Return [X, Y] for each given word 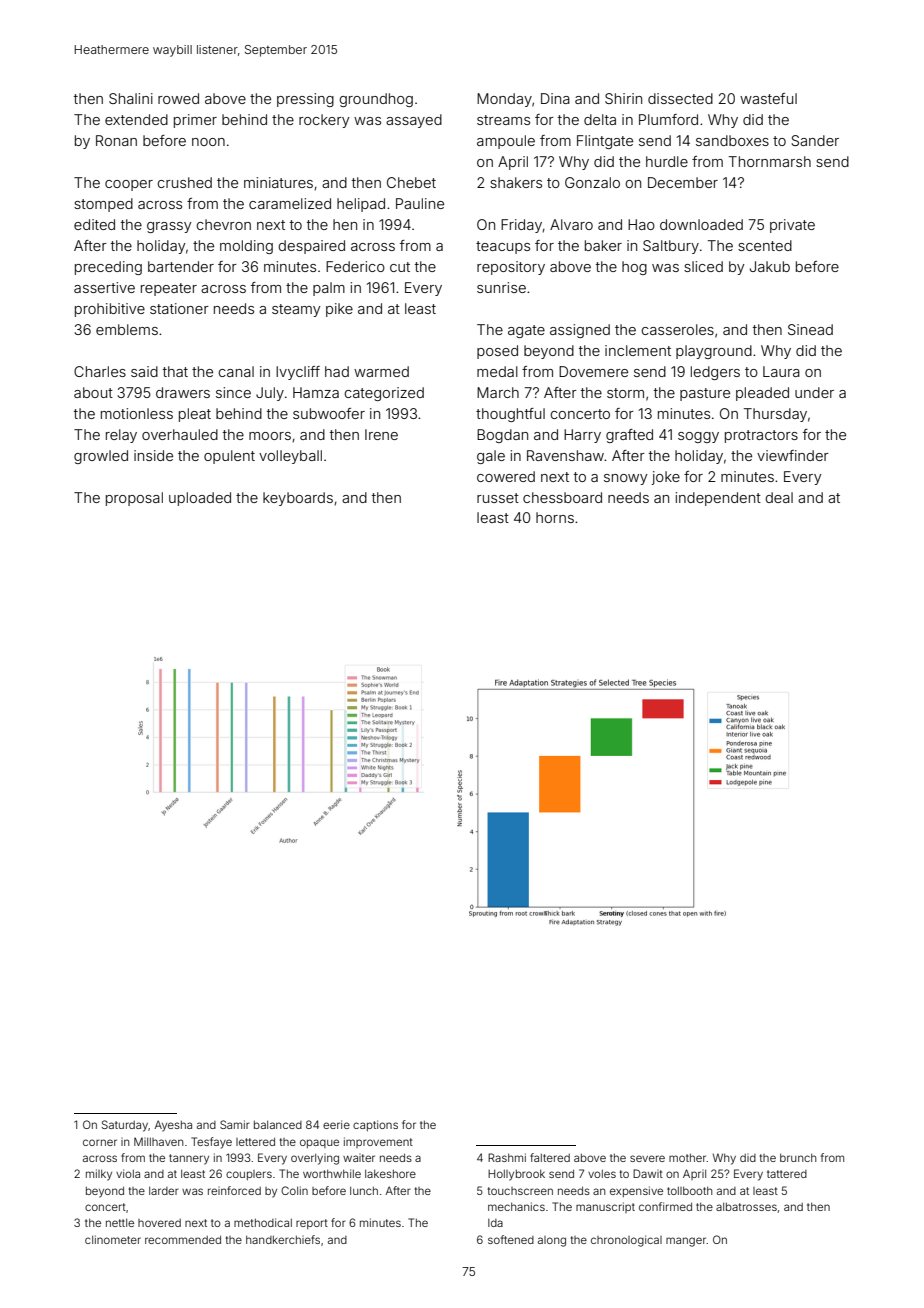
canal [236, 371]
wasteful [768, 98]
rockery [324, 121]
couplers [249, 1175]
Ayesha [173, 1126]
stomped [103, 205]
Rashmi [507, 1157]
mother [688, 1158]
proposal [134, 499]
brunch [798, 1158]
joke [665, 478]
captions [375, 1125]
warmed [381, 371]
